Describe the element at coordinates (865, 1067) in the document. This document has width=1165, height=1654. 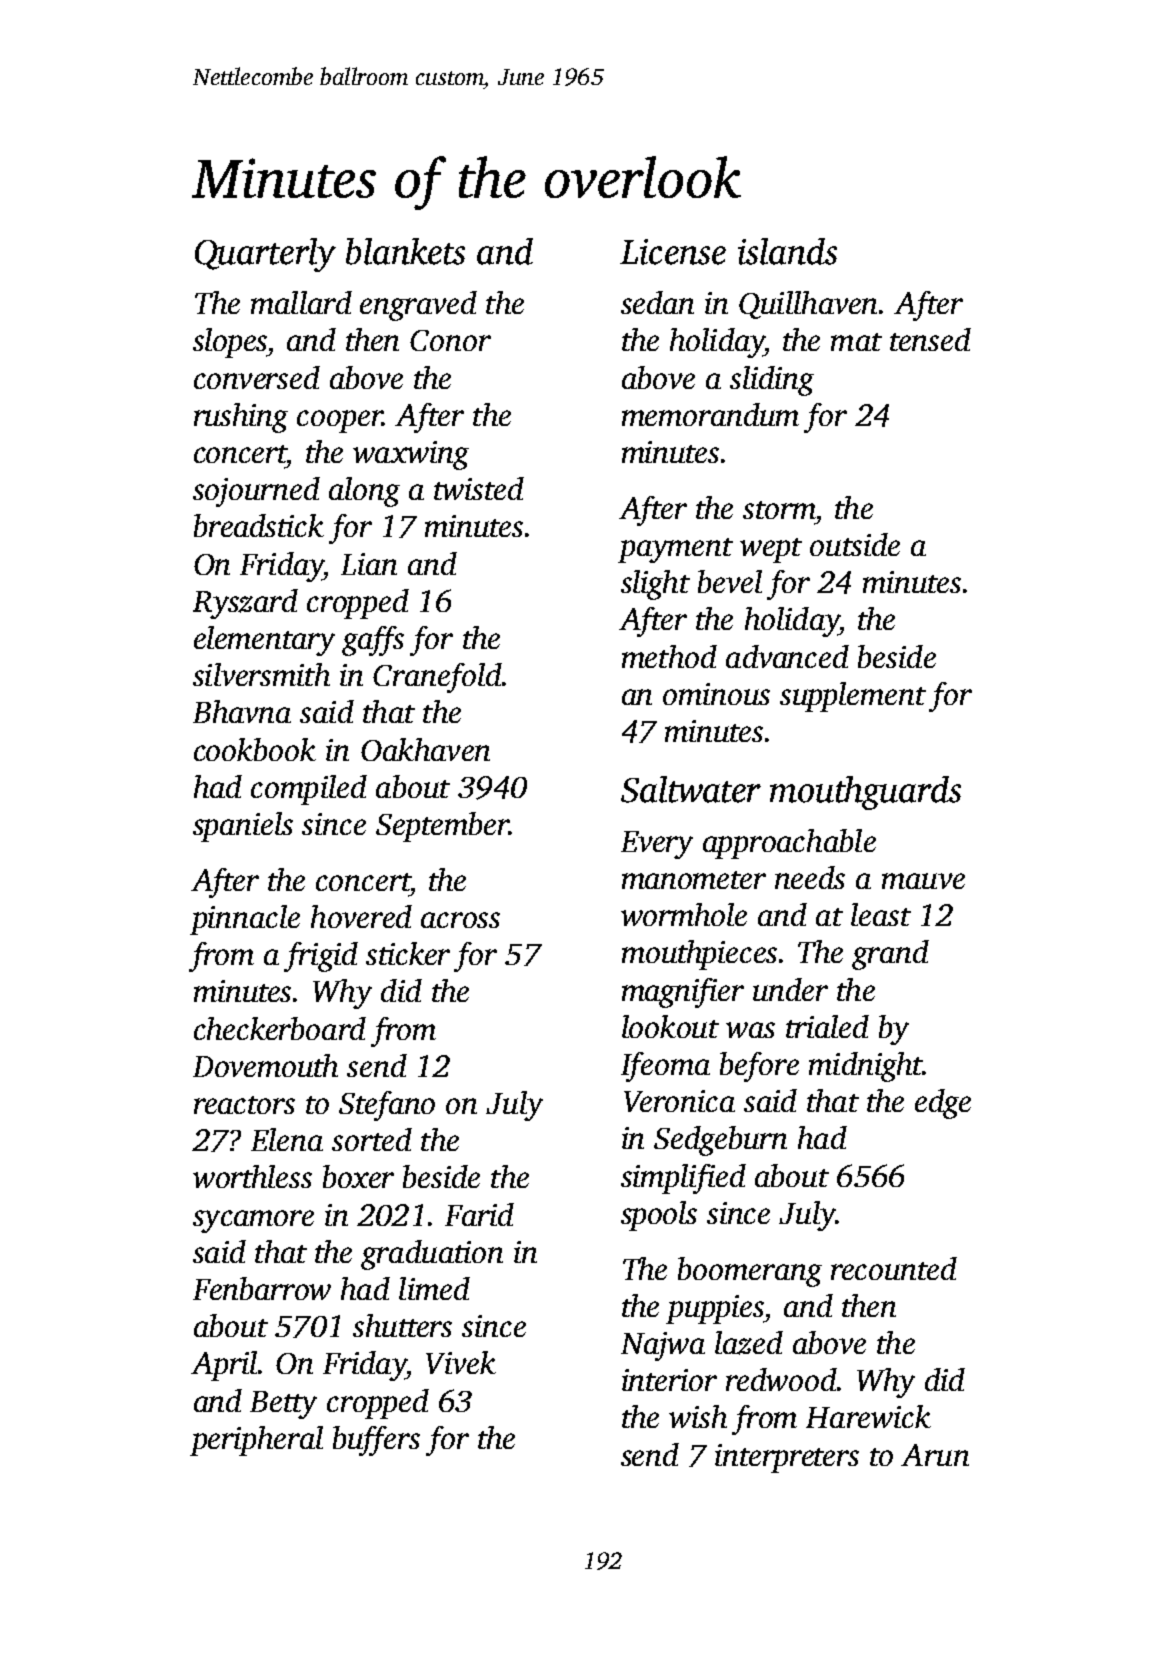
I see `midnight` at that location.
